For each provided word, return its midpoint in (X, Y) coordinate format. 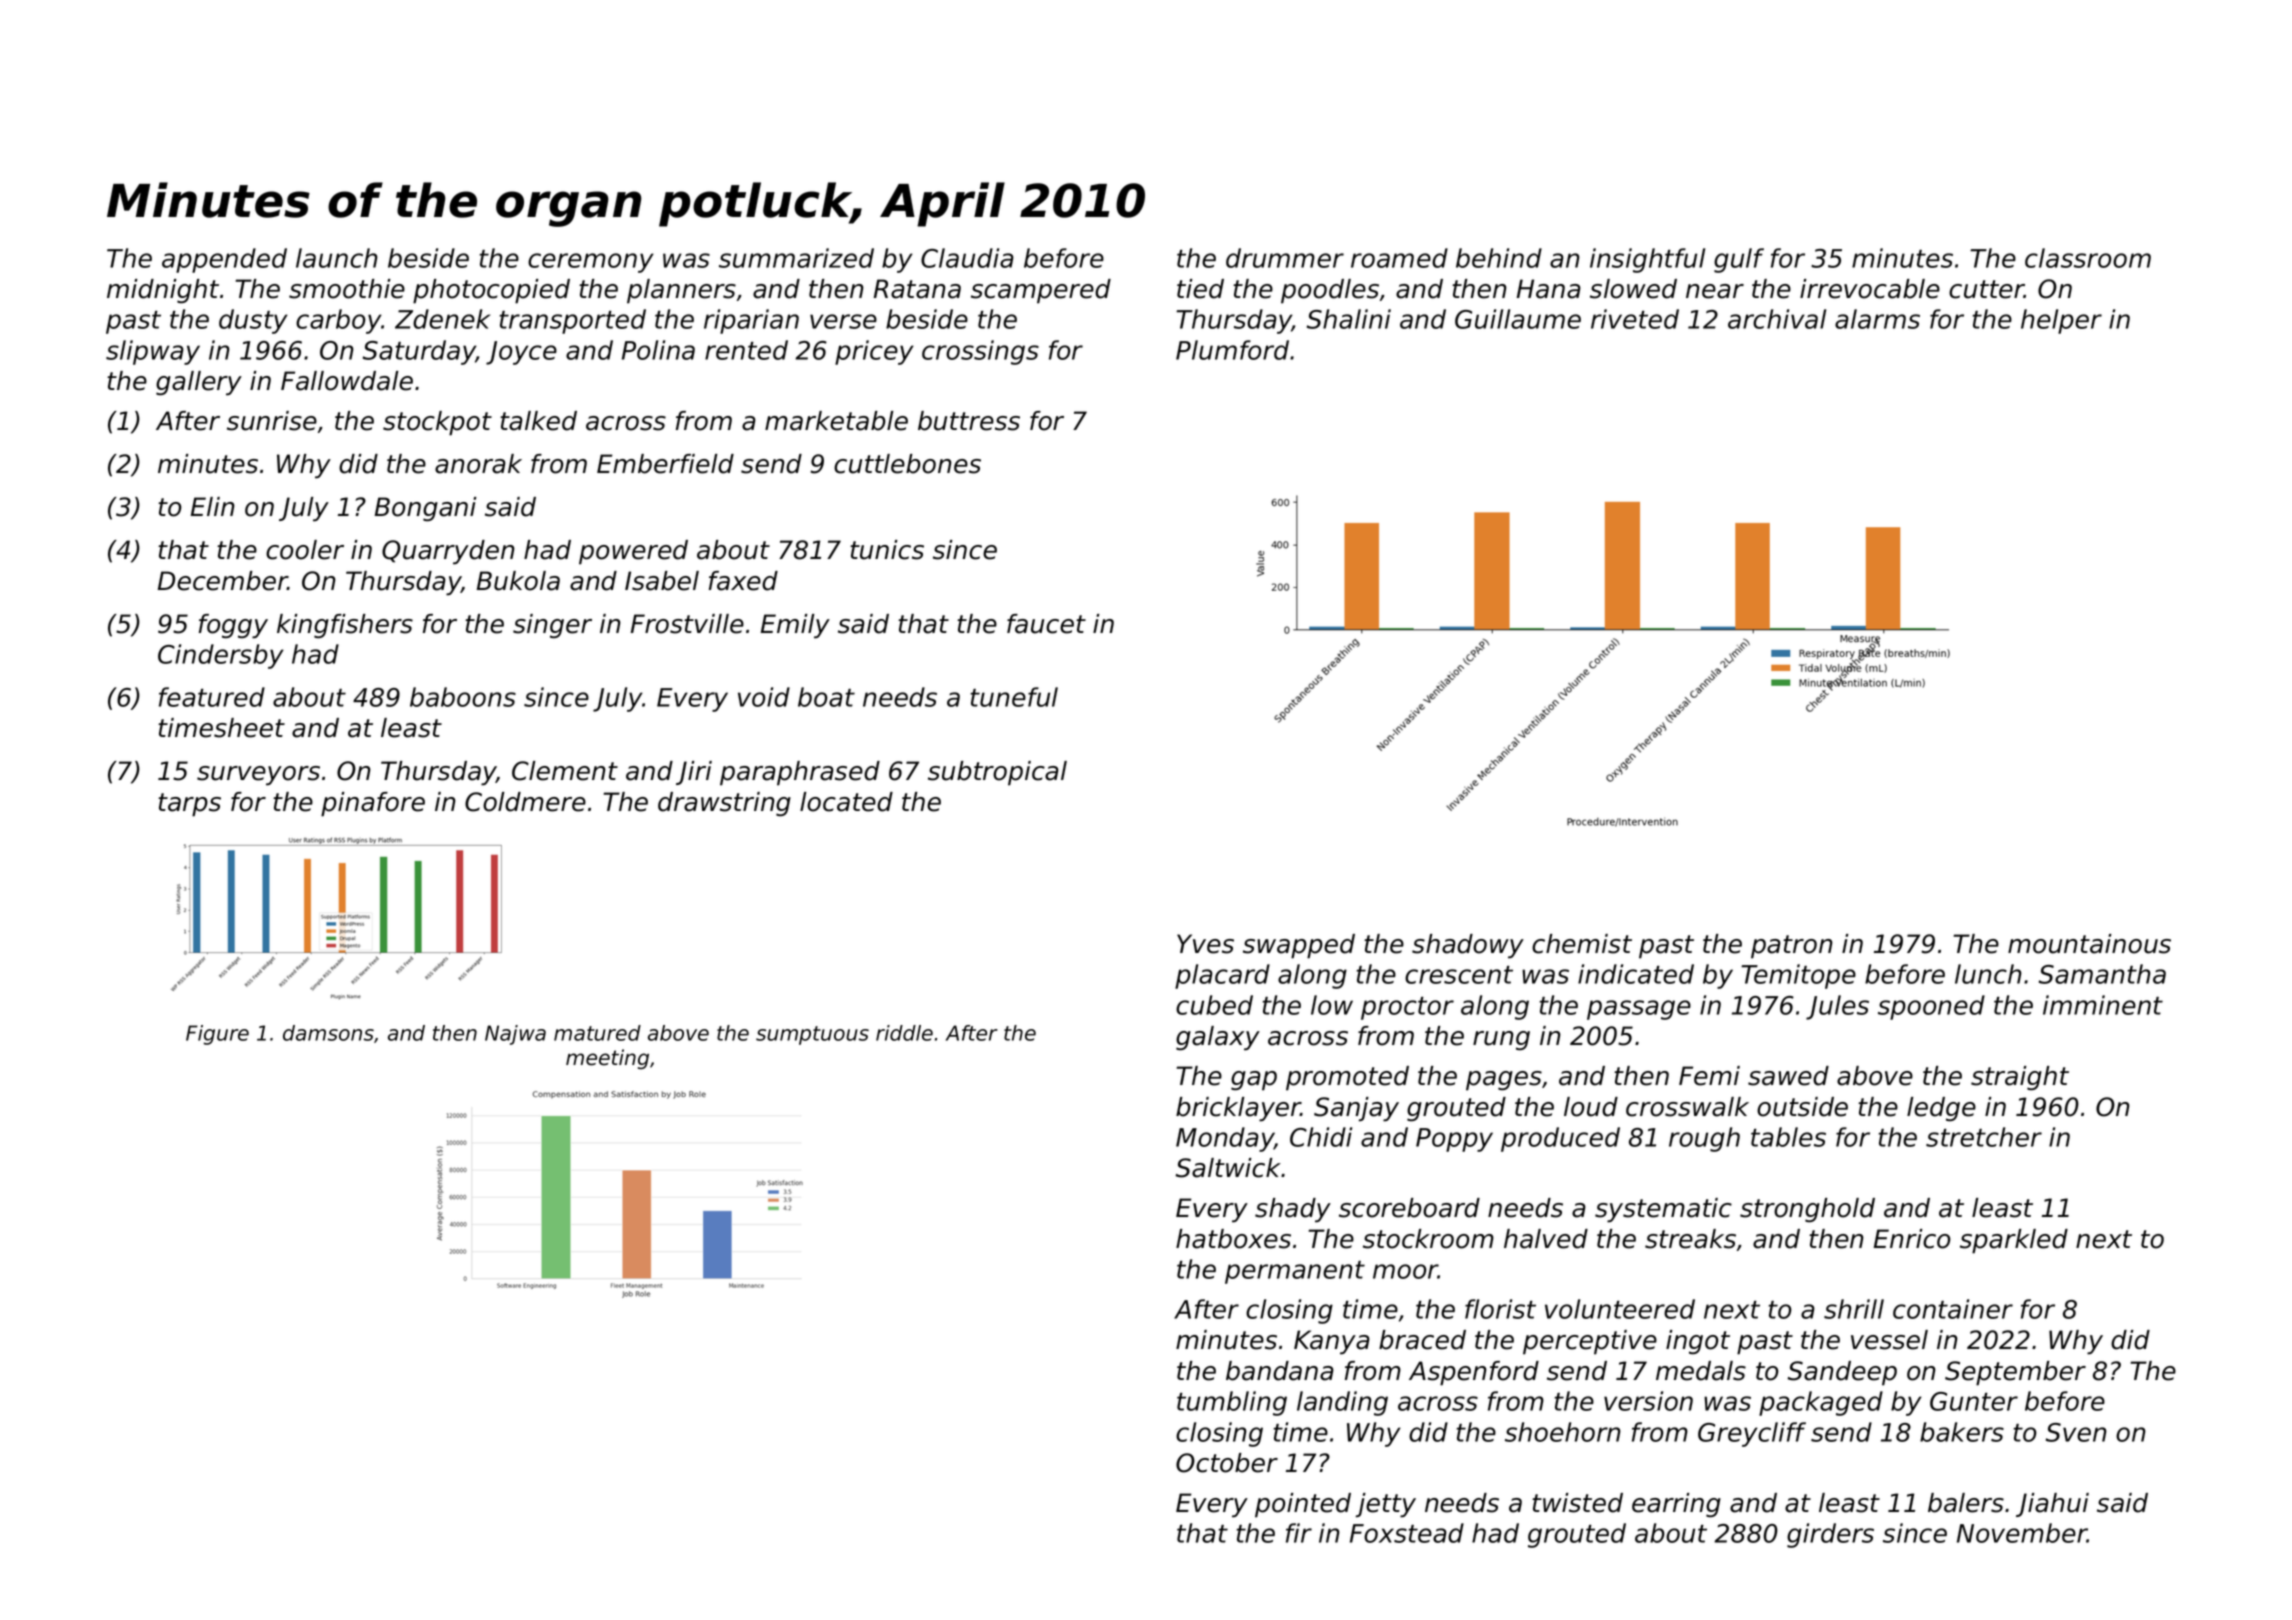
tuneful (1014, 697)
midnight (163, 291)
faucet (1046, 624)
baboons (463, 697)
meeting (607, 1059)
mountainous (2089, 944)
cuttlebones (907, 464)
